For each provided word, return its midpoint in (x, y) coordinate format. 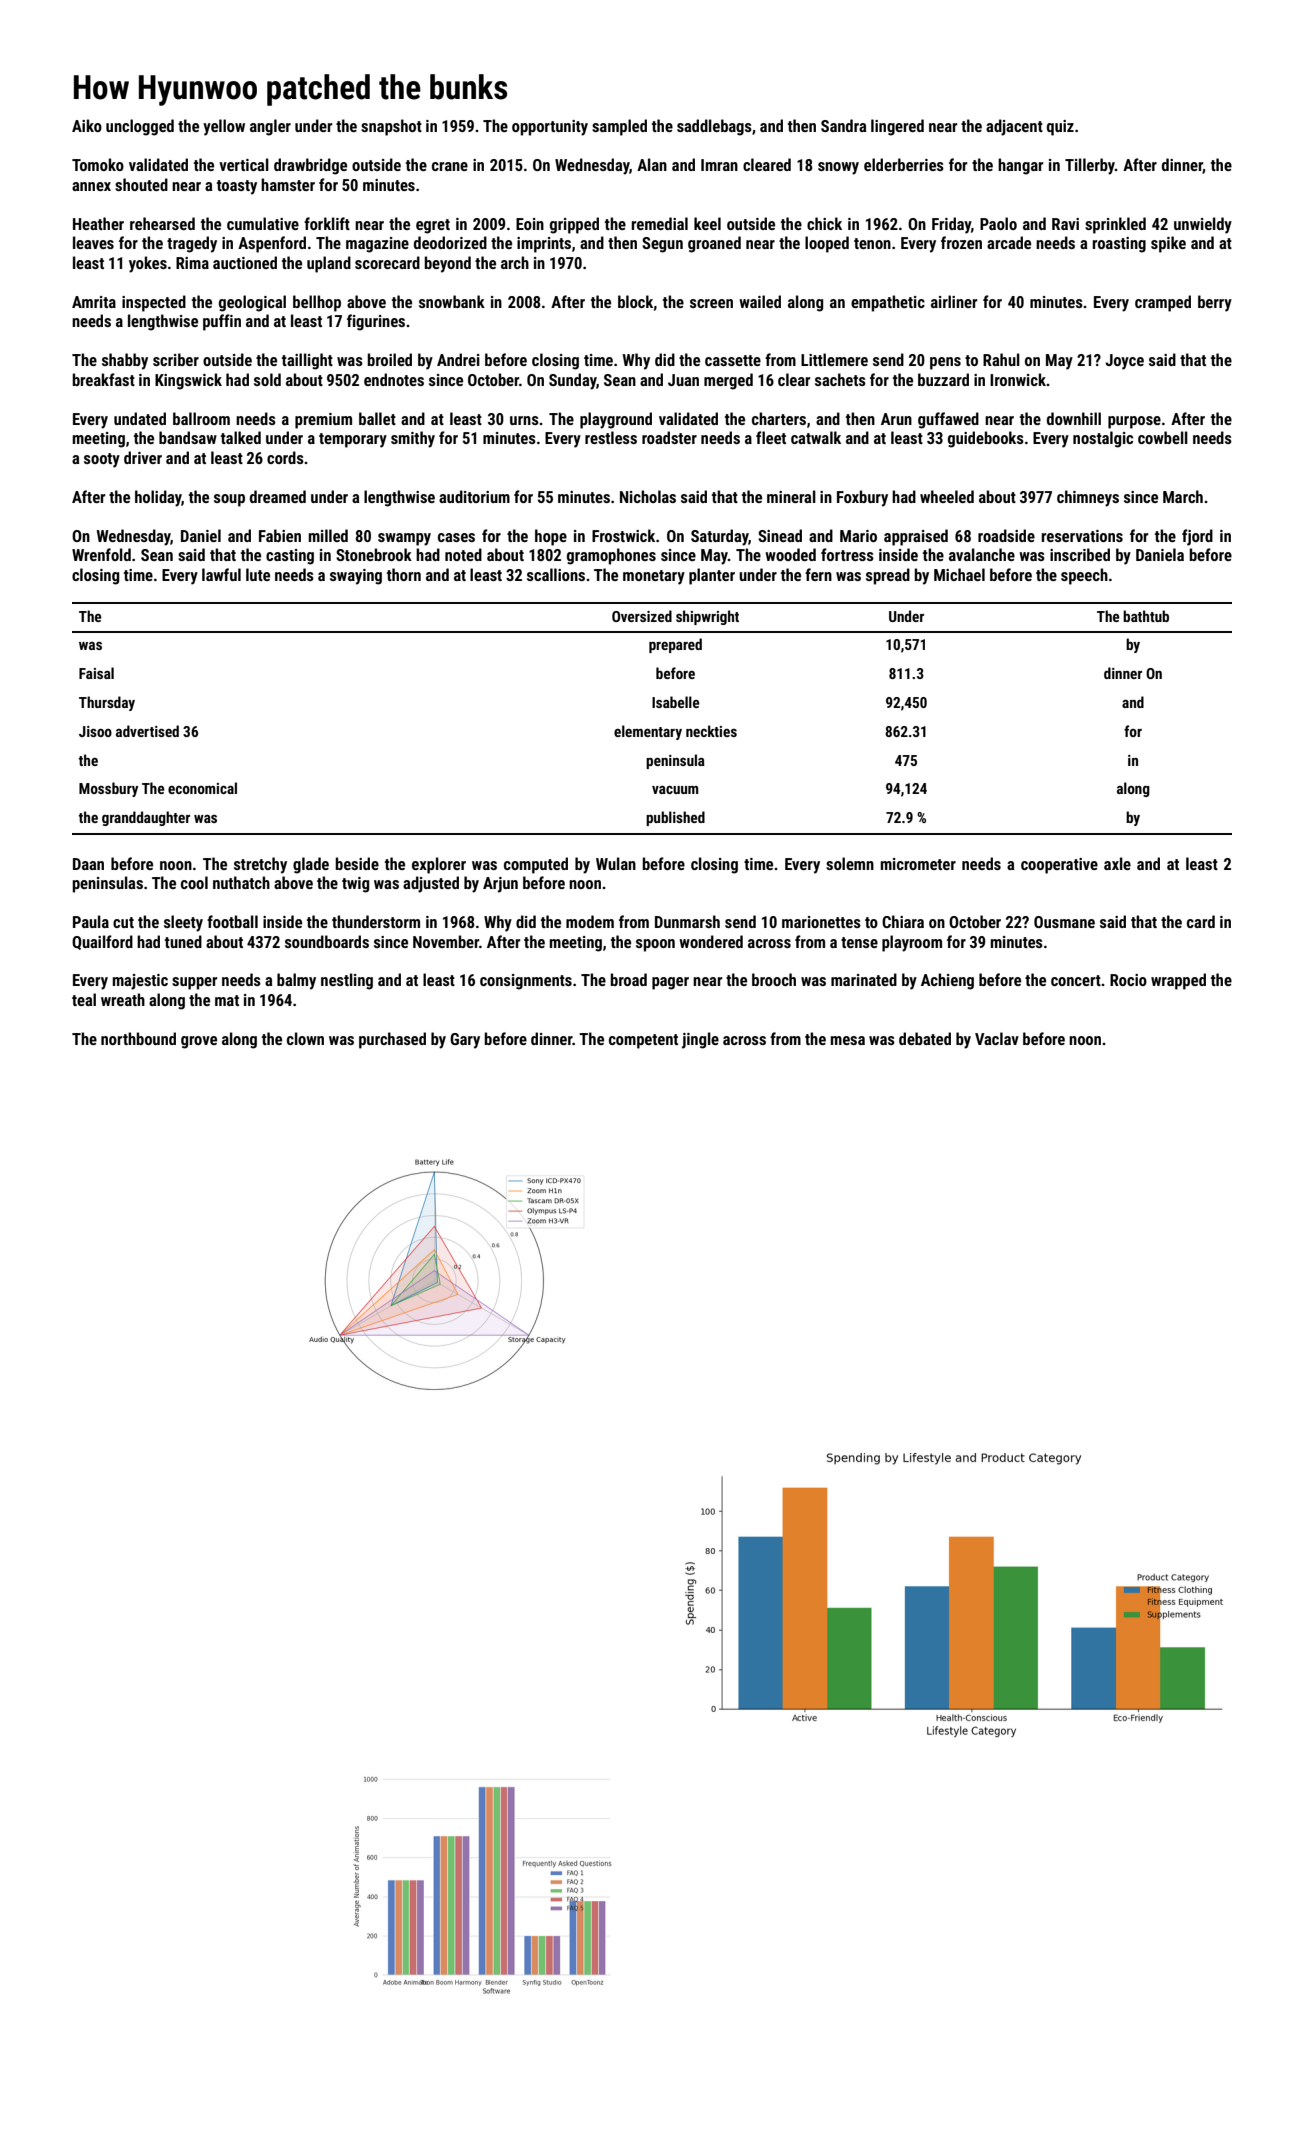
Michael (959, 574)
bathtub (1146, 616)
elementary (648, 732)
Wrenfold (101, 554)
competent (643, 1041)
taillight (307, 361)
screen (711, 303)
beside (357, 863)
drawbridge (310, 166)
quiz (1060, 128)
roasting (1119, 245)
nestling (347, 981)
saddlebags (714, 127)
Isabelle (676, 702)
